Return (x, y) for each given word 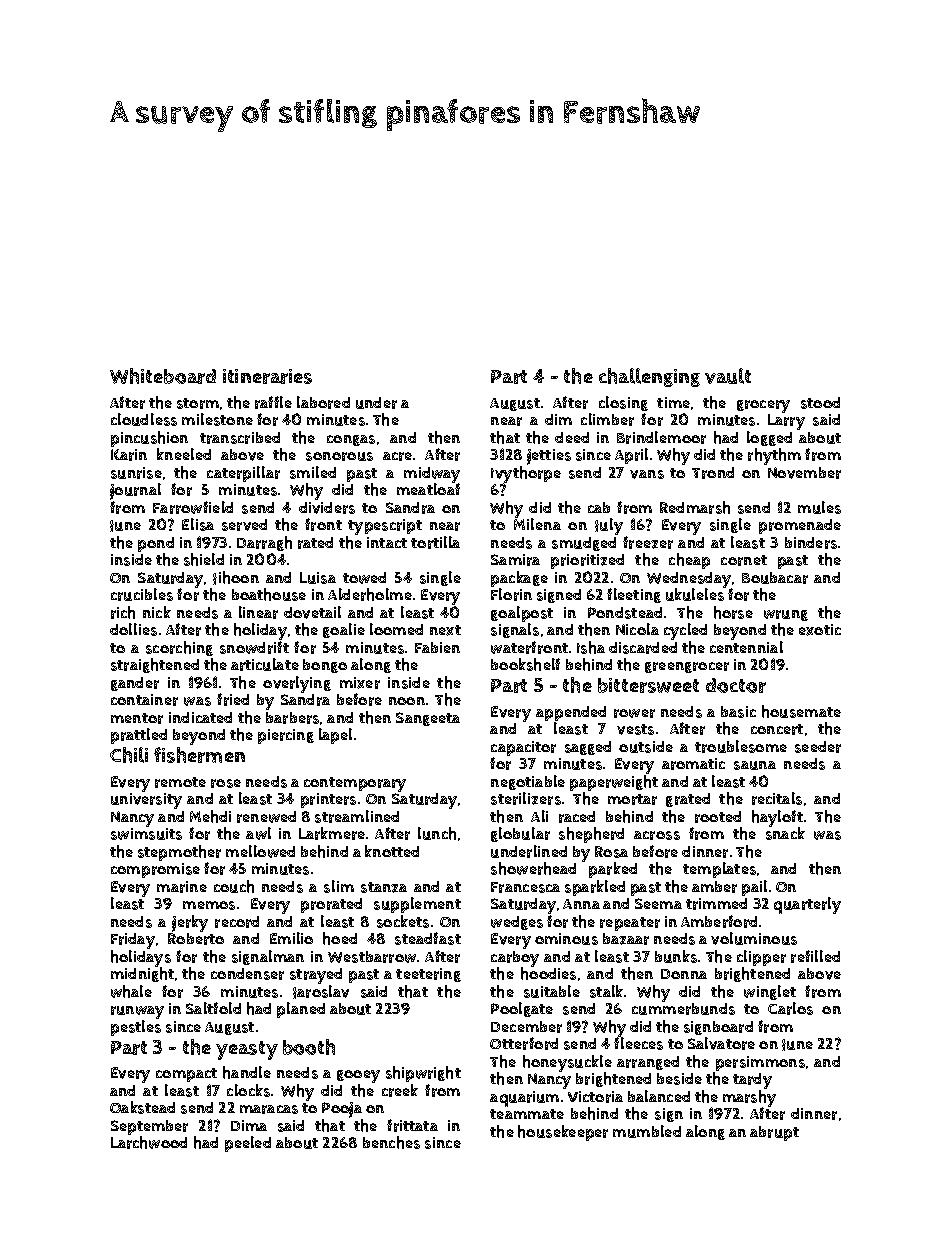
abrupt (774, 1133)
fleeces (638, 1043)
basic (738, 712)
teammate (527, 1114)
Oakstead (142, 1107)
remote (180, 782)
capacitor (523, 748)
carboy (515, 959)
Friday (133, 941)
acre (397, 456)
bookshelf (525, 664)
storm (198, 403)
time (673, 402)
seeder (818, 747)
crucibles (142, 594)
